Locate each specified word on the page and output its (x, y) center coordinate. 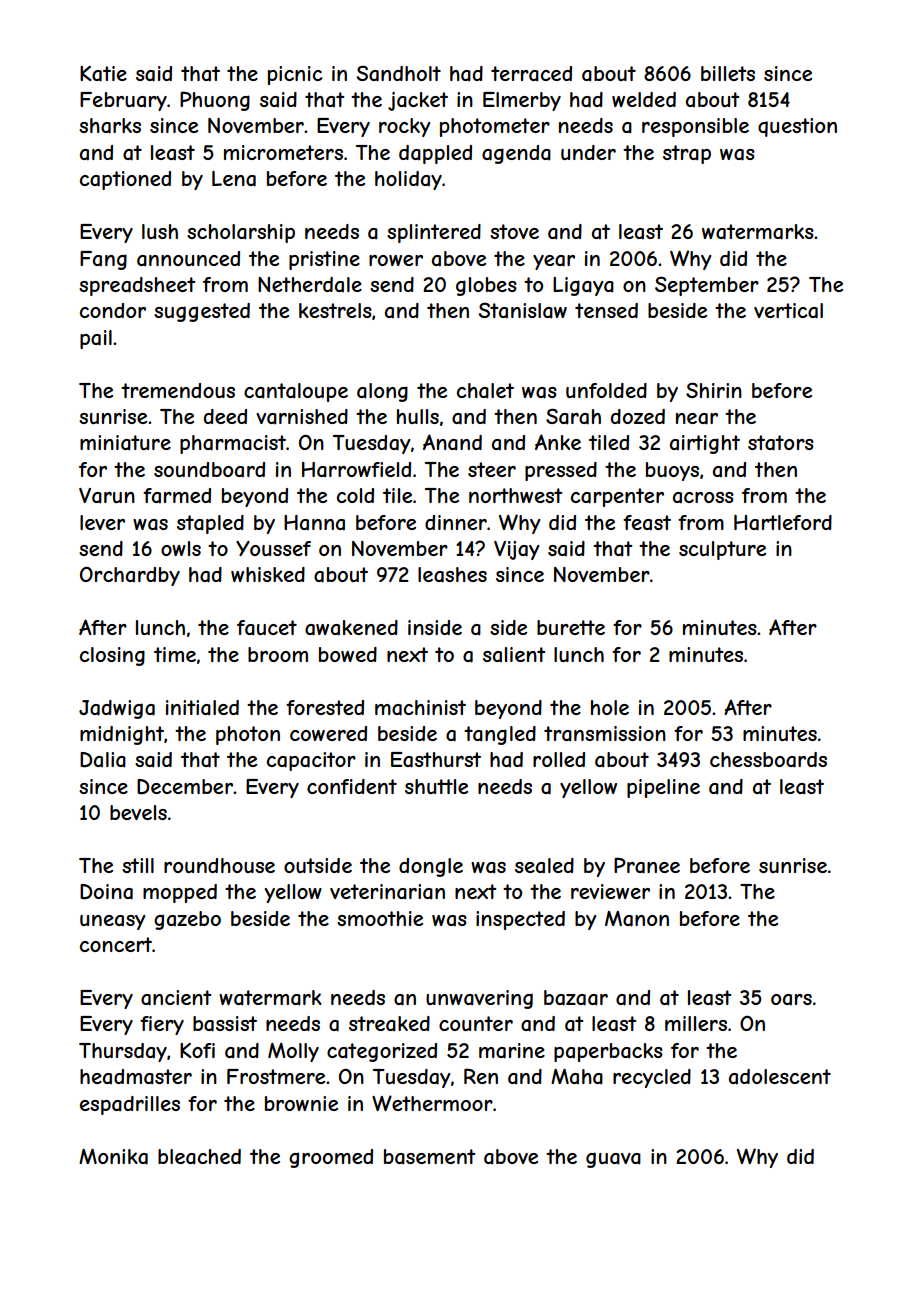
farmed (177, 496)
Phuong (215, 101)
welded (644, 99)
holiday (408, 180)
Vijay (516, 550)
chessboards (768, 760)
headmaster (136, 1077)
